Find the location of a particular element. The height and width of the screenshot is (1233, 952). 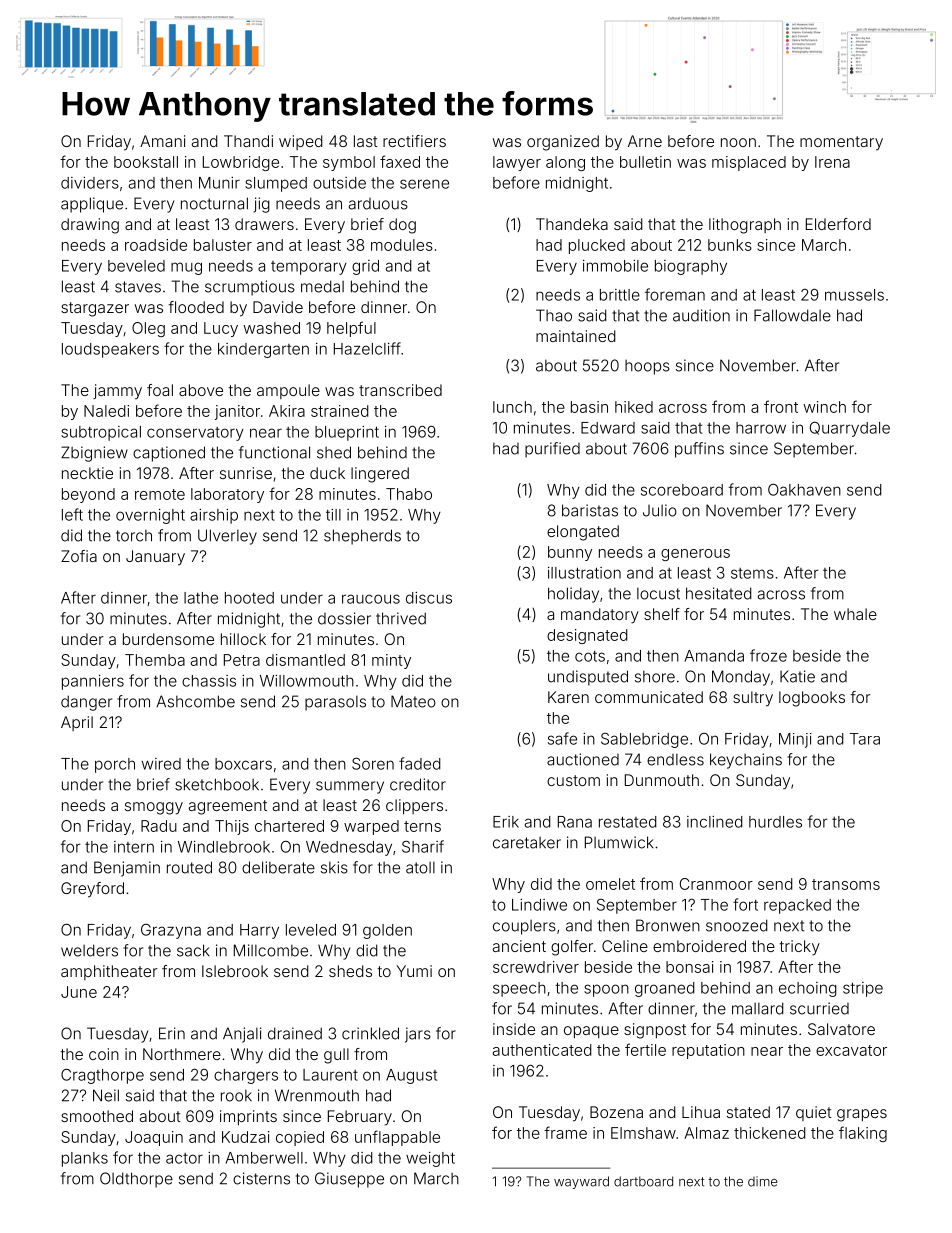

planks is located at coordinates (85, 1159).
